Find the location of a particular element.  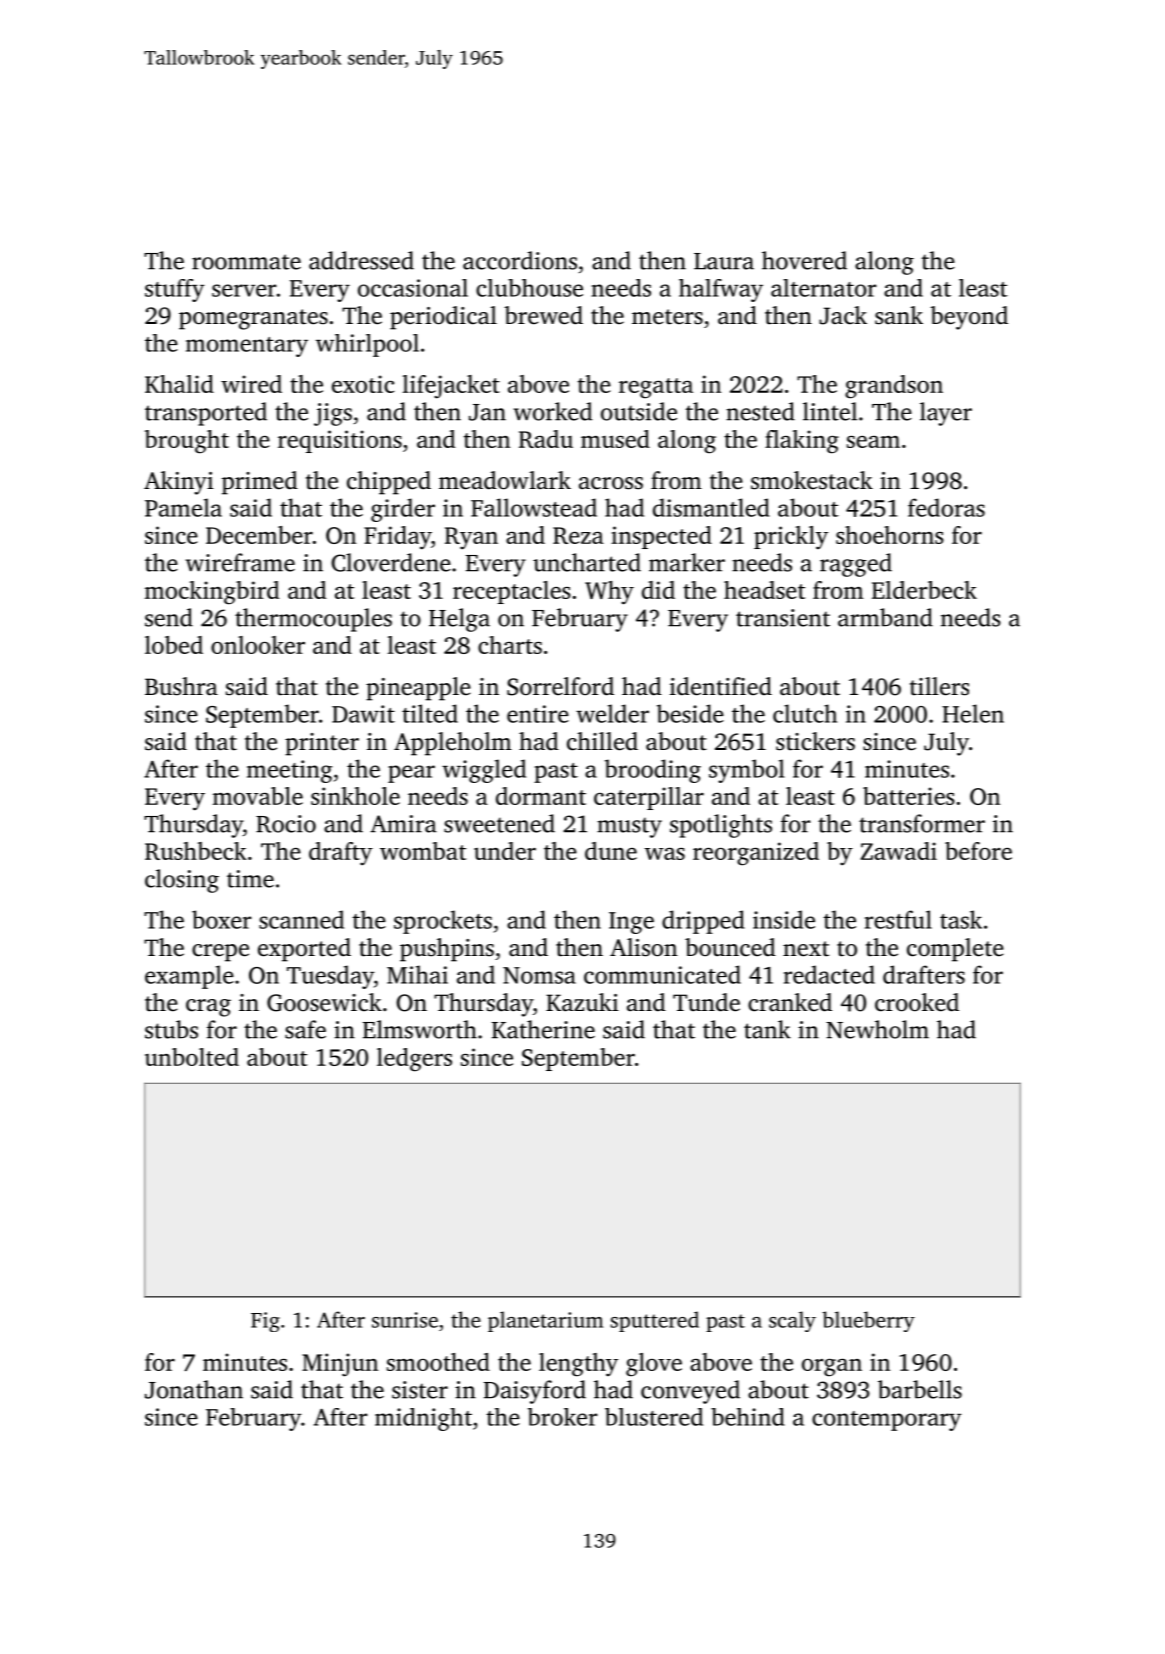

hovered is located at coordinates (804, 260).
